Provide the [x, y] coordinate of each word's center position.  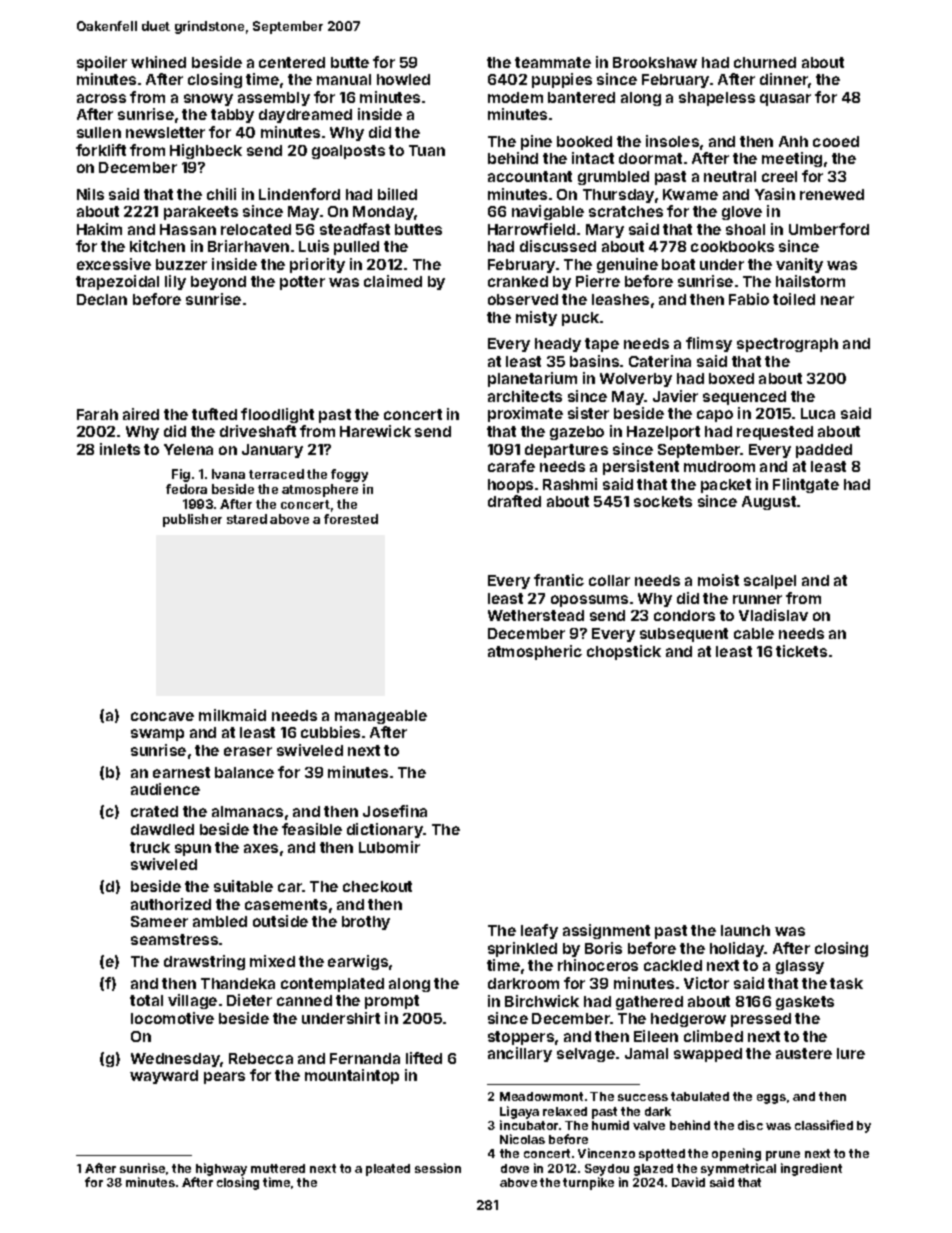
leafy [539, 931]
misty [536, 318]
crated [154, 811]
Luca [818, 413]
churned [765, 62]
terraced [276, 474]
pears [224, 1078]
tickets [801, 651]
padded [824, 451]
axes [261, 848]
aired [141, 414]
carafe [511, 466]
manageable [381, 717]
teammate [553, 62]
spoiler [102, 63]
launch [745, 930]
